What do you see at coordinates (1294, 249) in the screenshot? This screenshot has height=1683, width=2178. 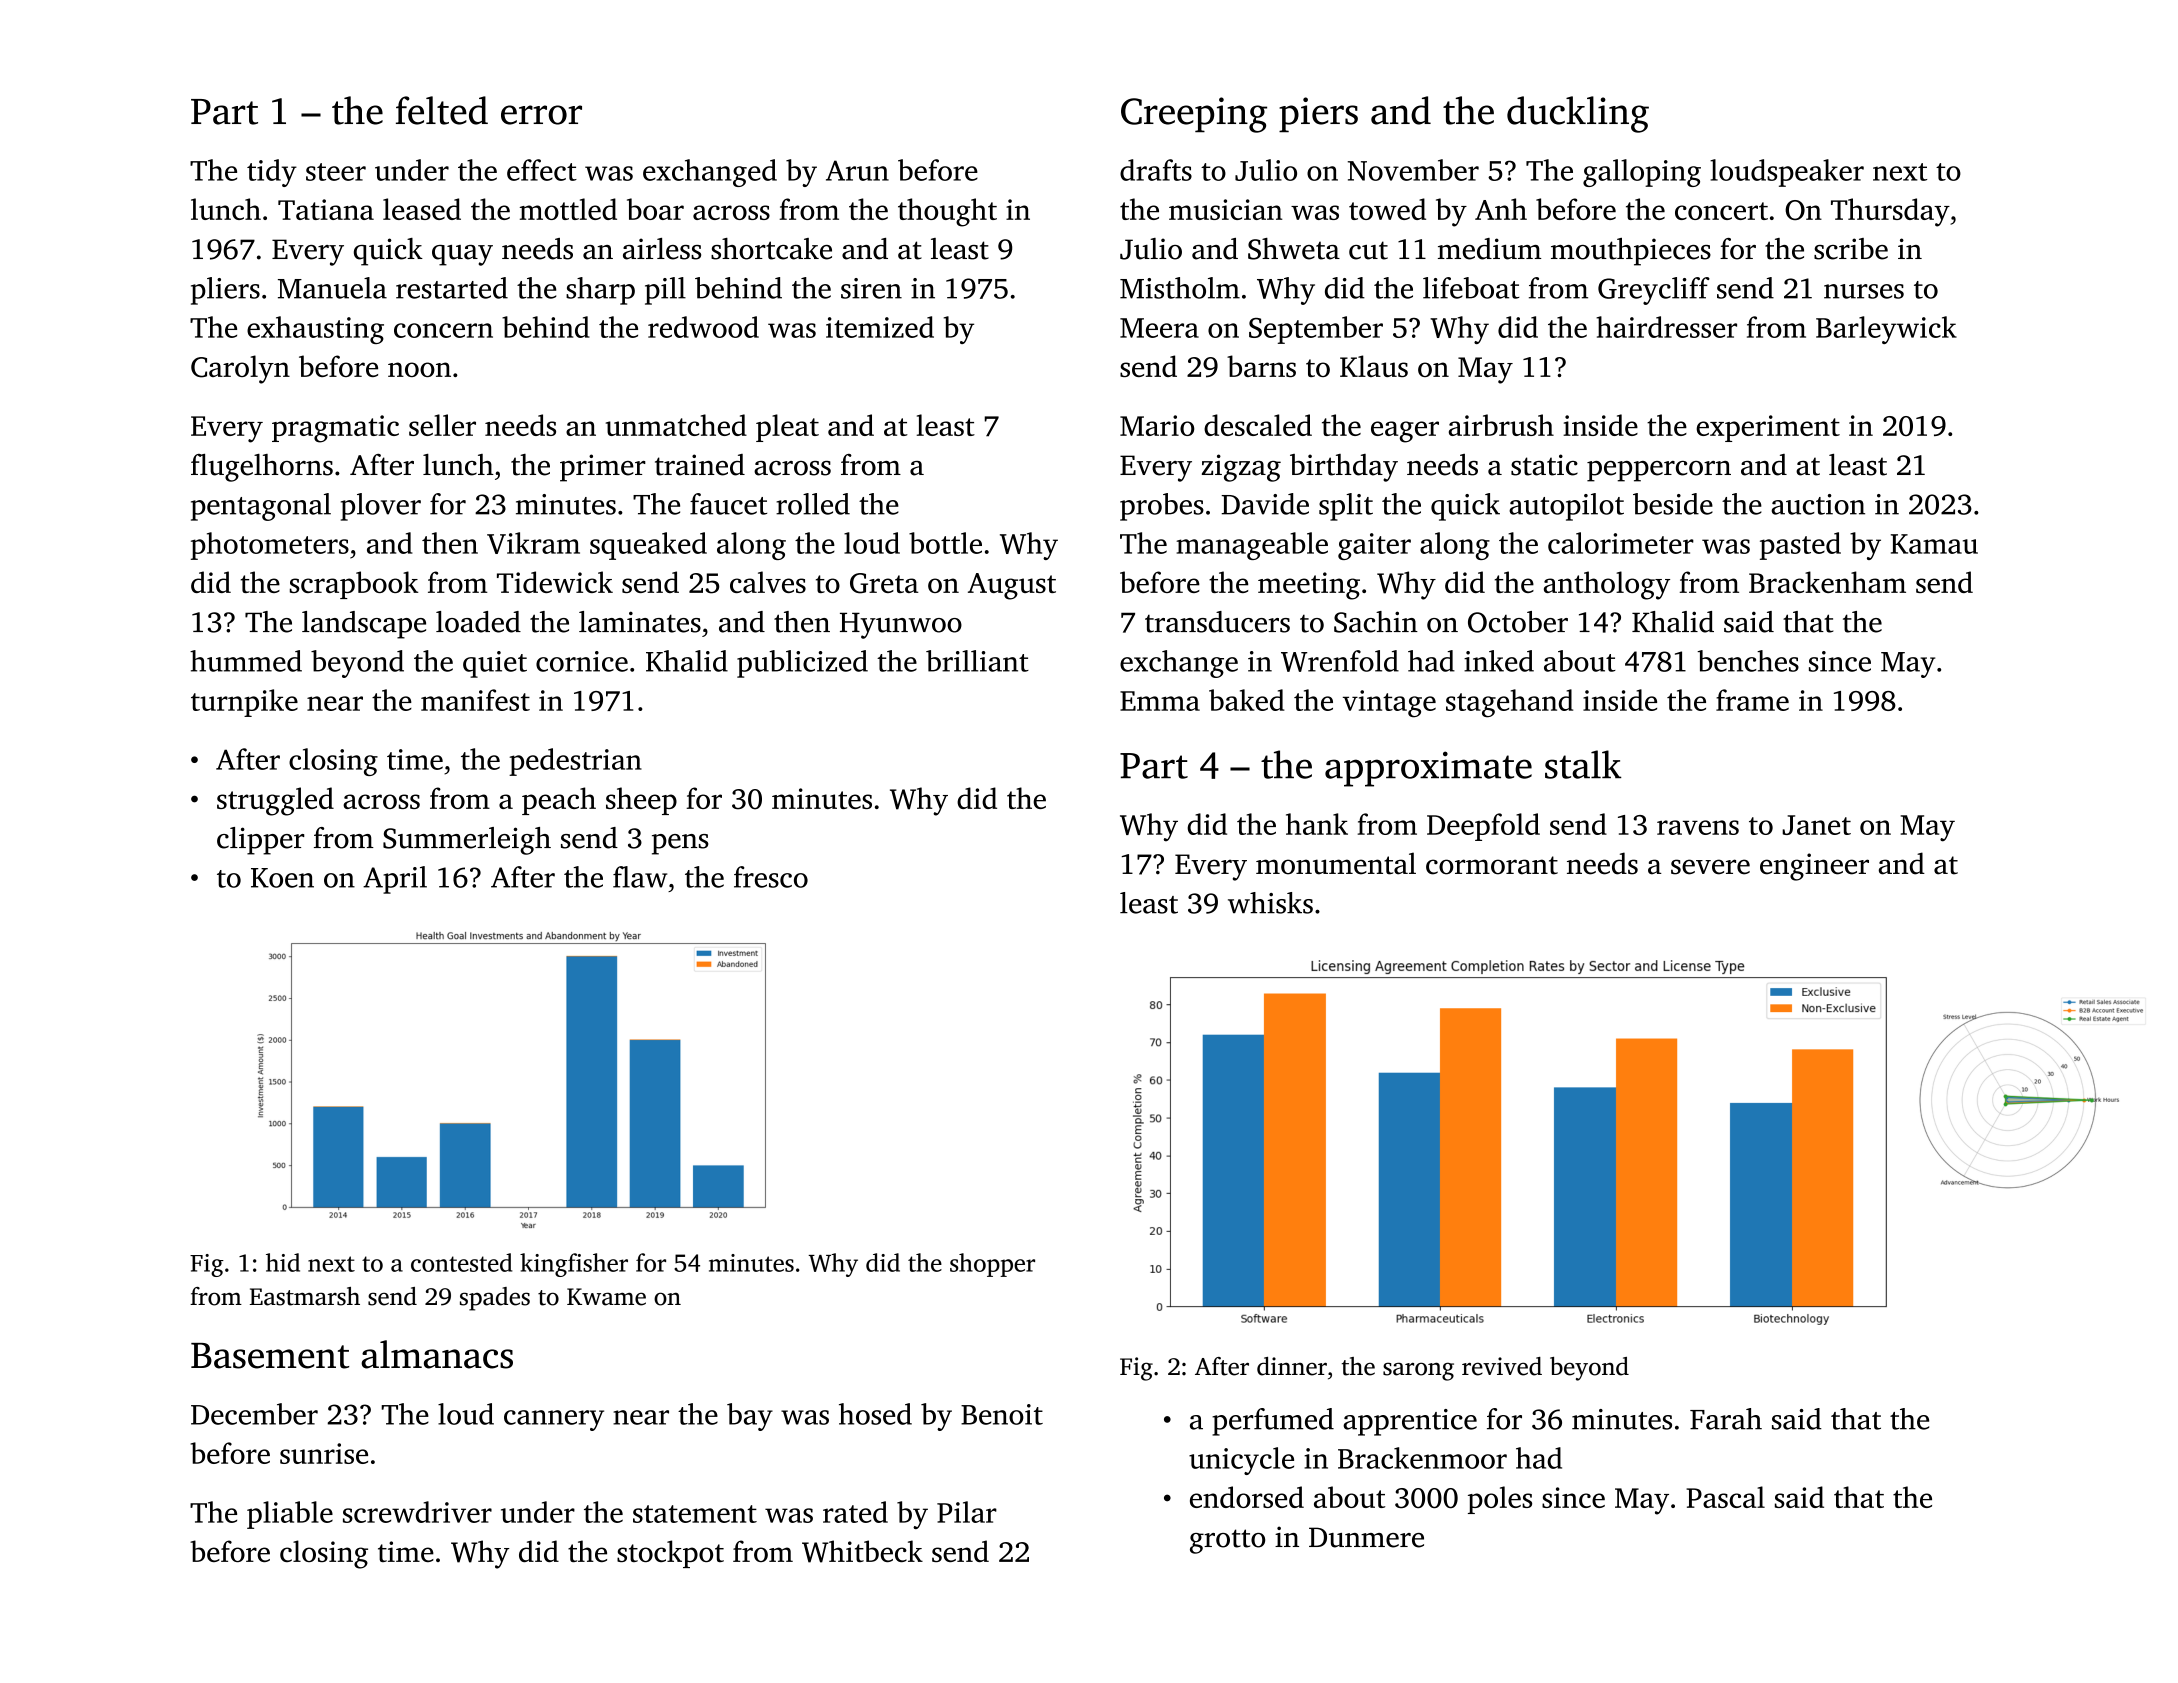 I see `Shweta` at bounding box center [1294, 249].
